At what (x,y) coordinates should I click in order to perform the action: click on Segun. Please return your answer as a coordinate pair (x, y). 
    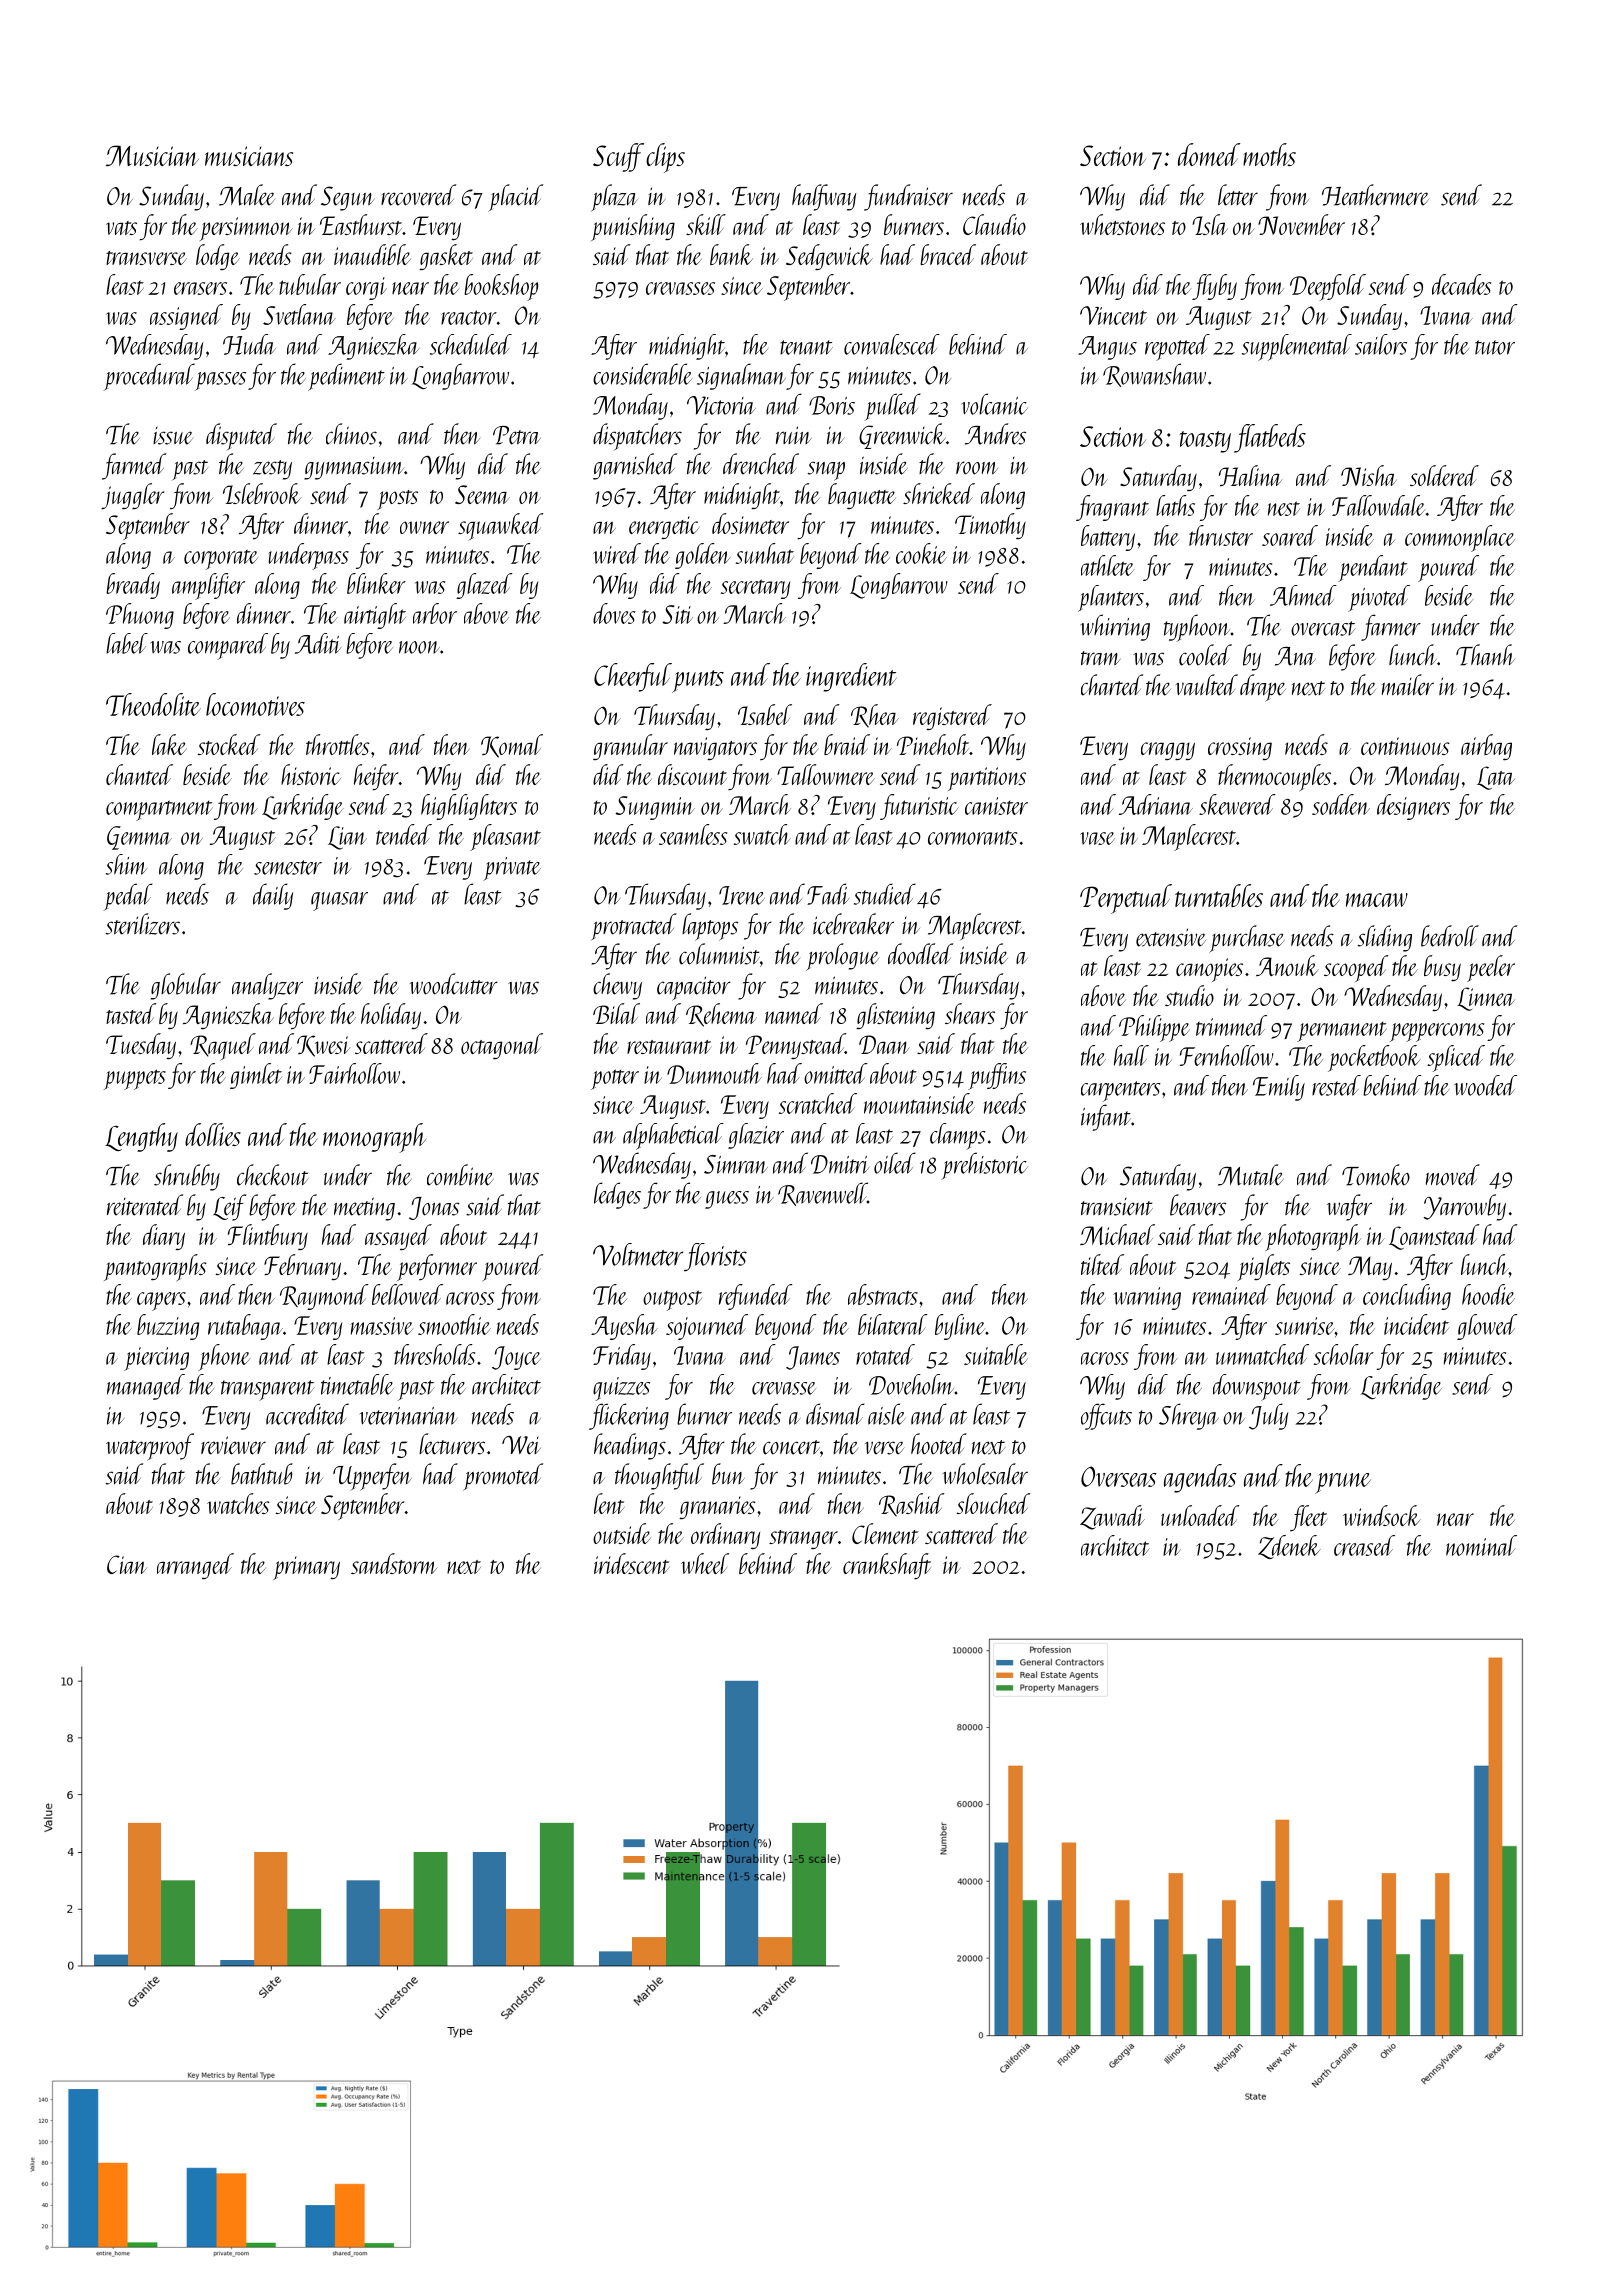
    Looking at the image, I should click on (347, 198).
